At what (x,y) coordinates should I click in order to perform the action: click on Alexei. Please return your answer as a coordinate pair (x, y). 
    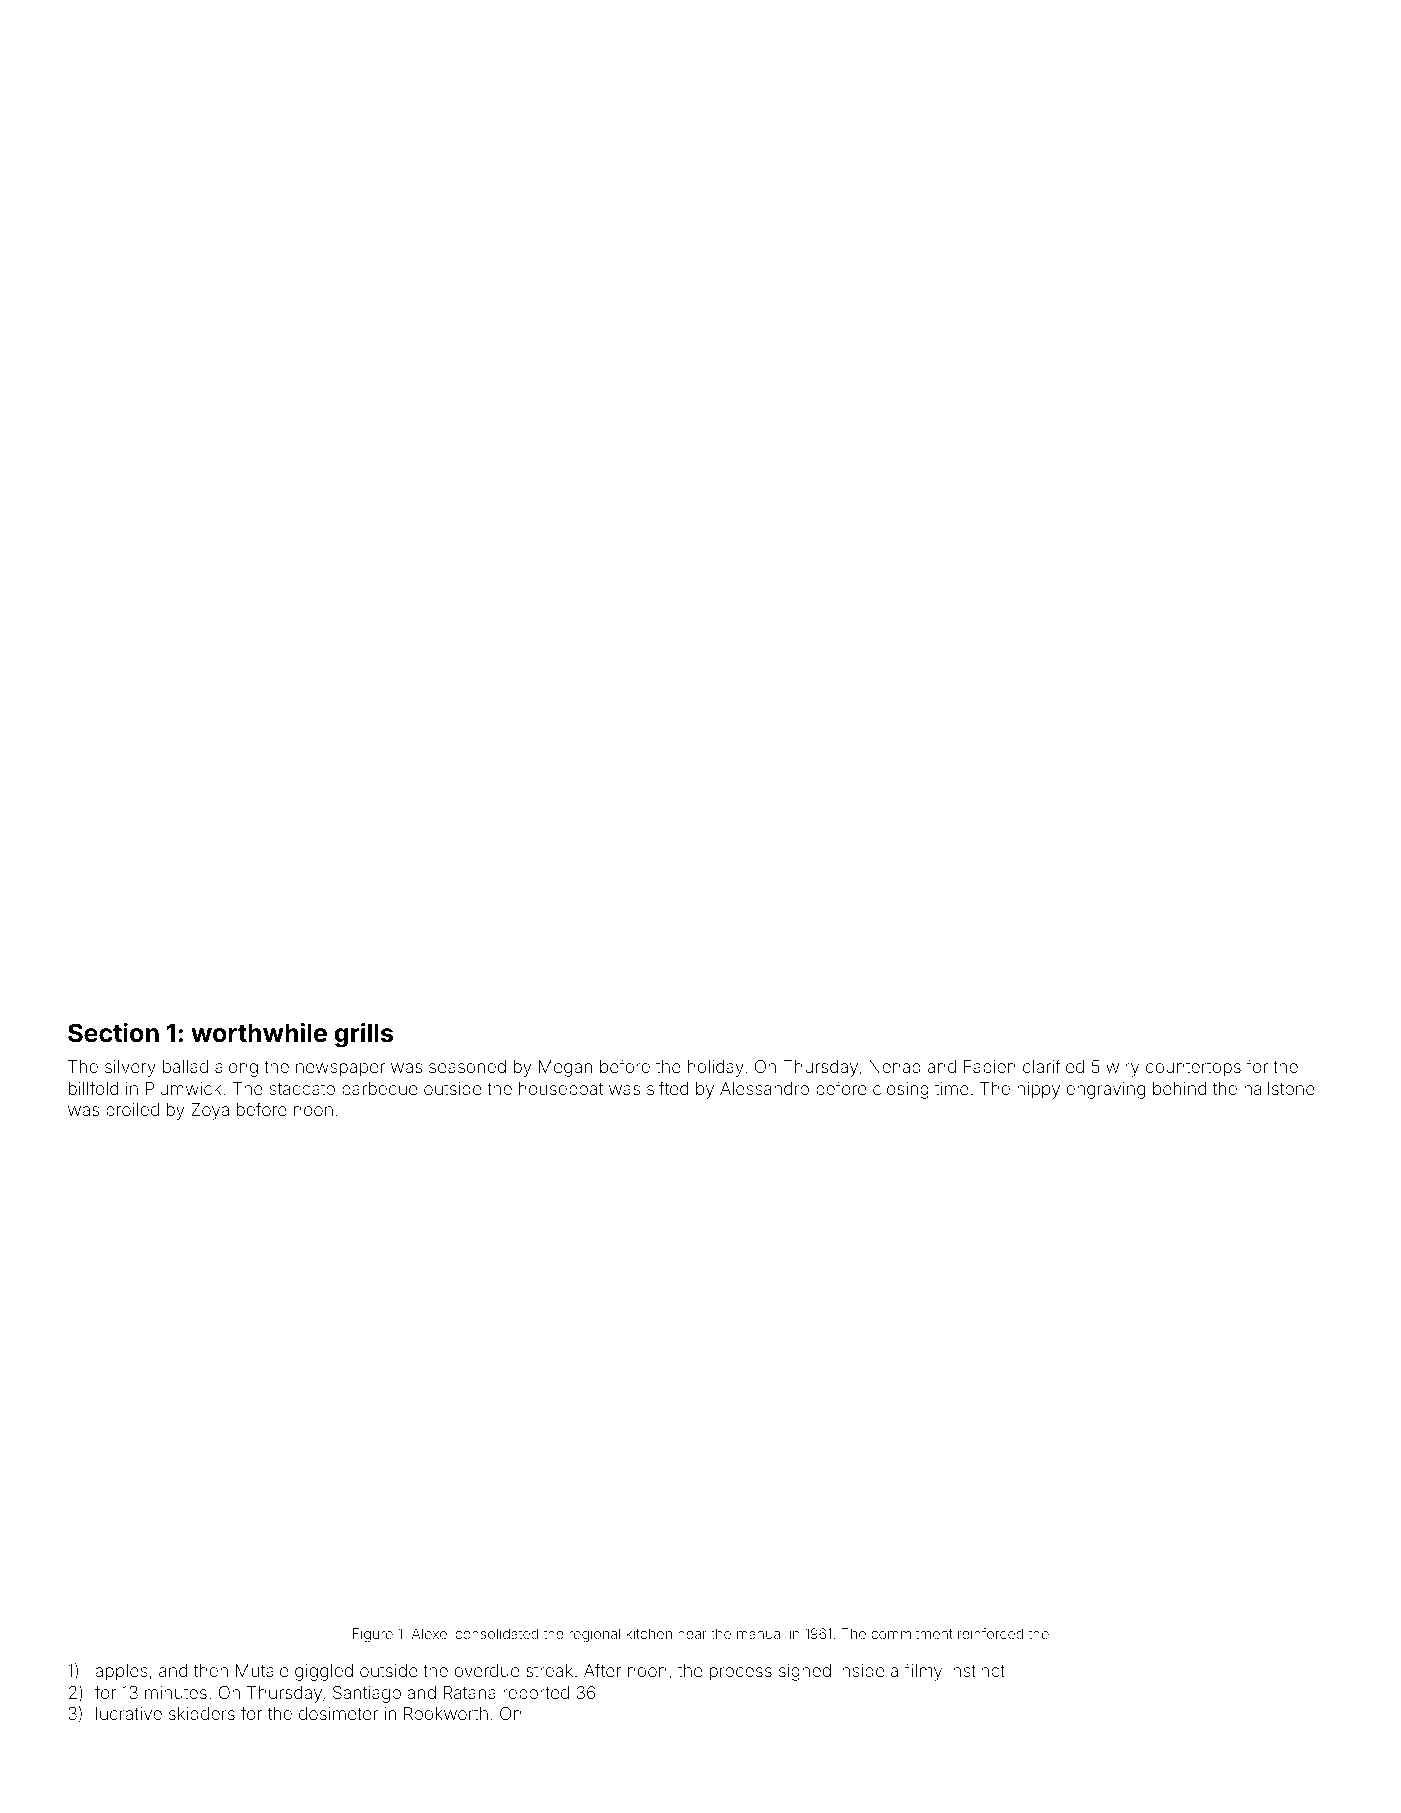
    Looking at the image, I should click on (431, 1633).
